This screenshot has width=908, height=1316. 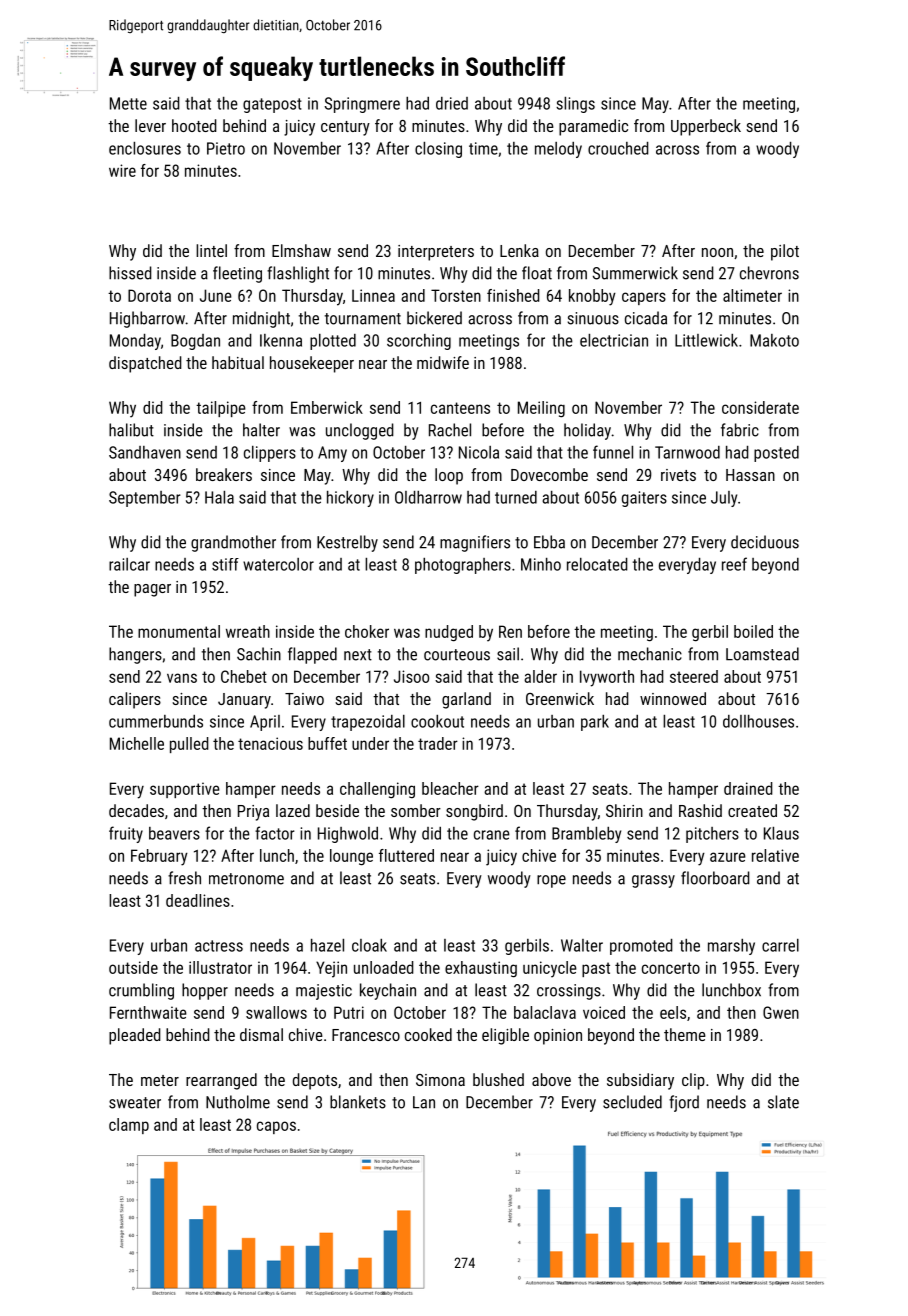 I want to click on closing, so click(x=438, y=150).
